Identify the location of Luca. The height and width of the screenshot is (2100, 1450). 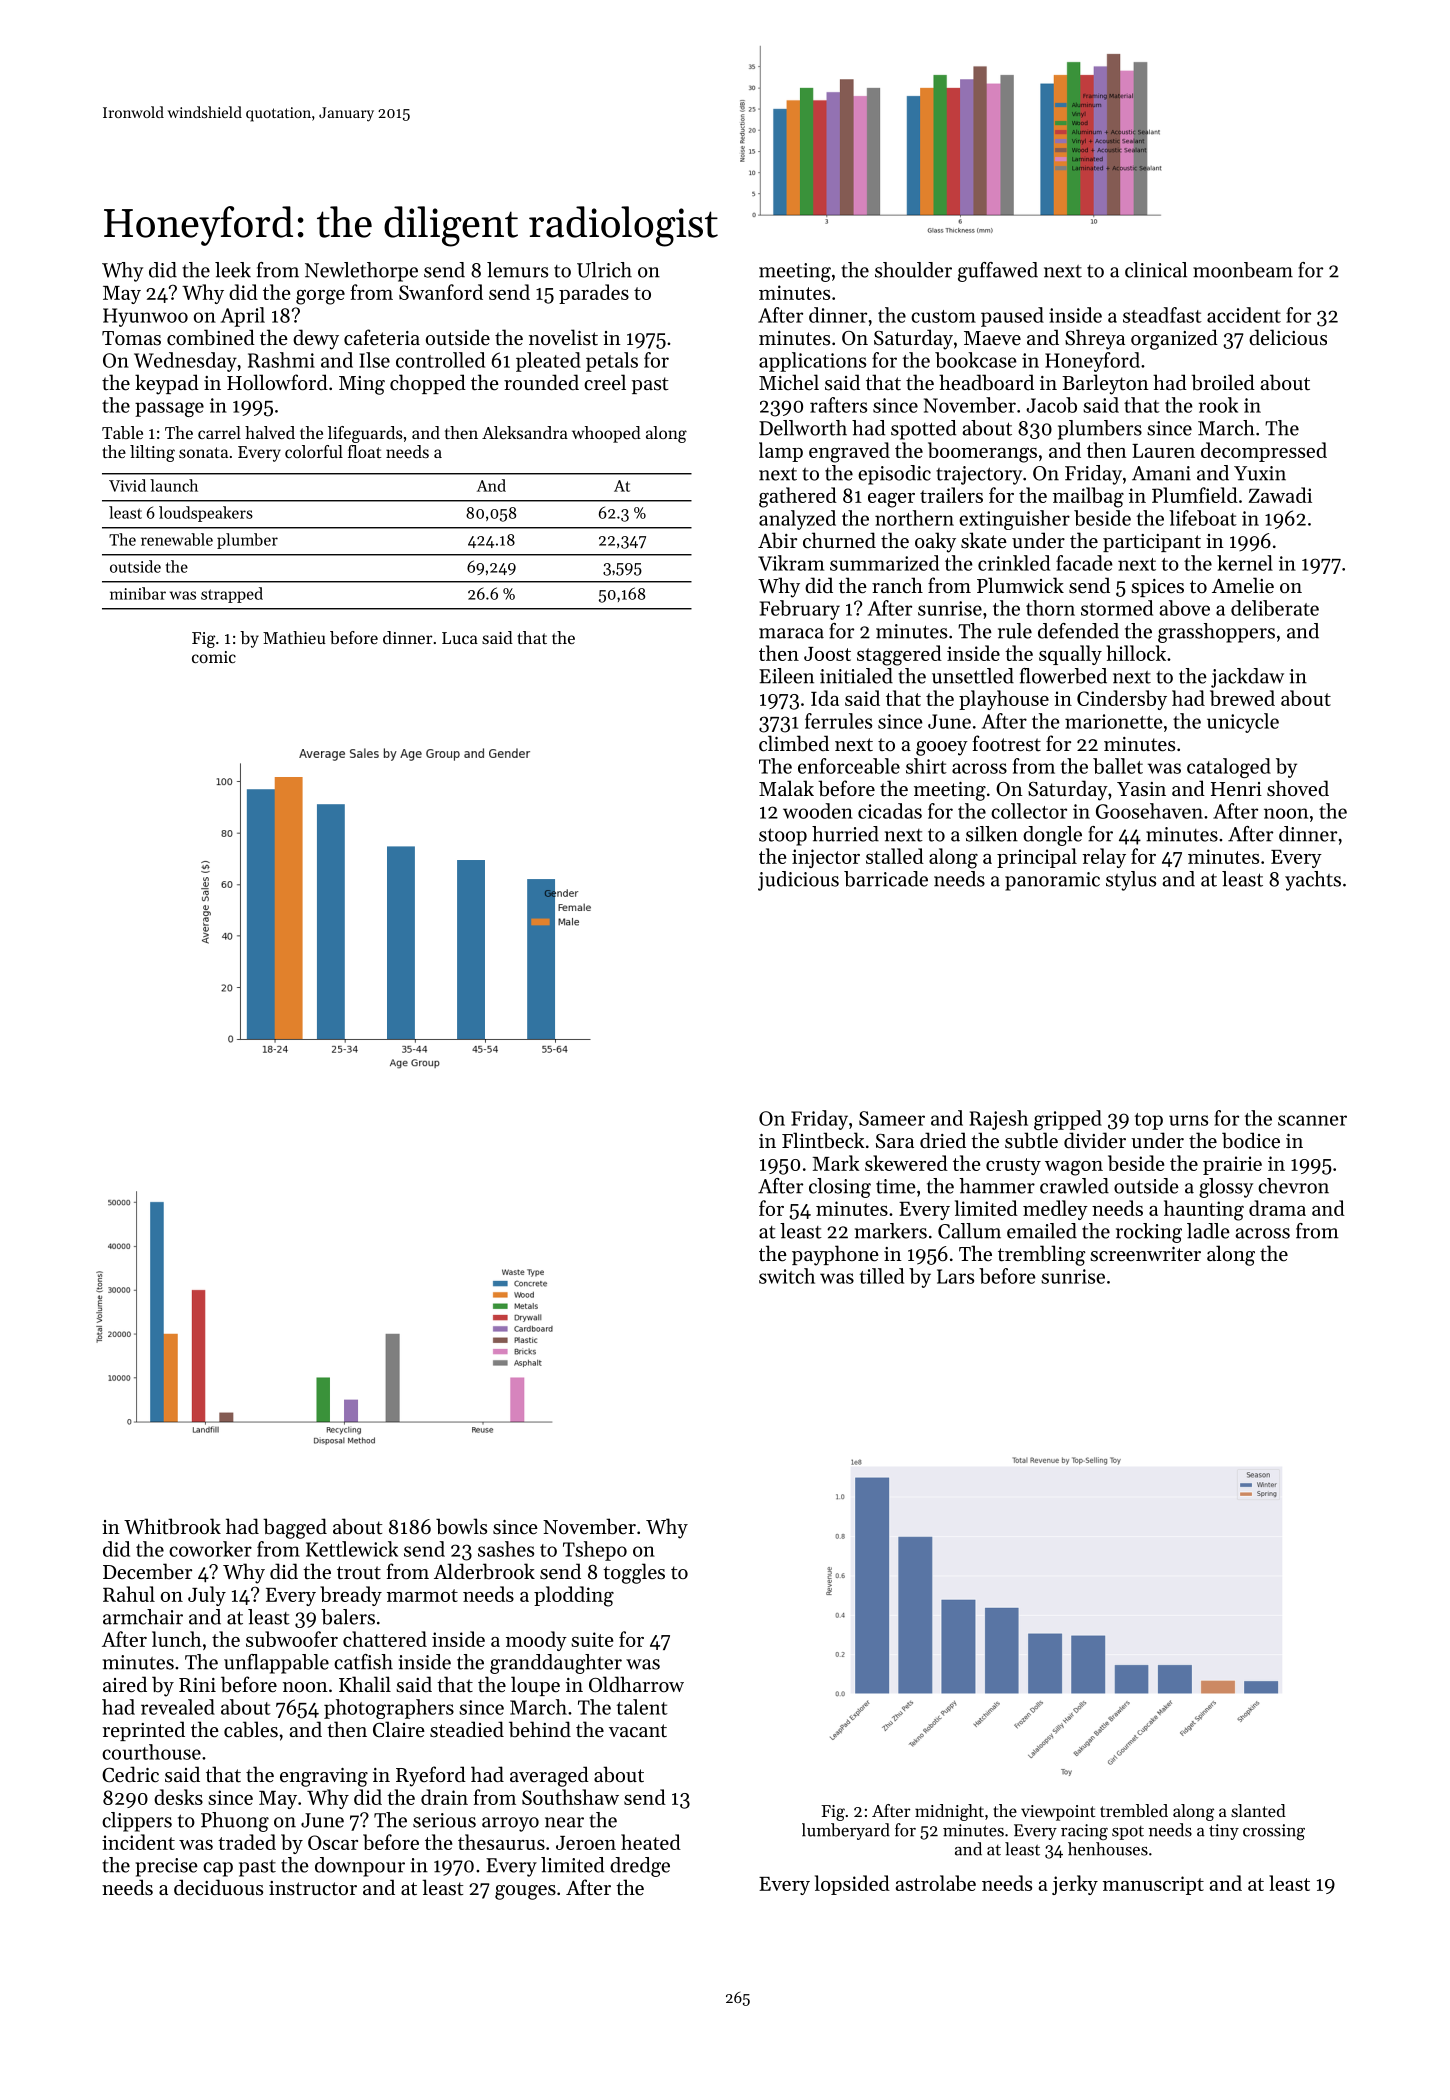
(460, 638).
